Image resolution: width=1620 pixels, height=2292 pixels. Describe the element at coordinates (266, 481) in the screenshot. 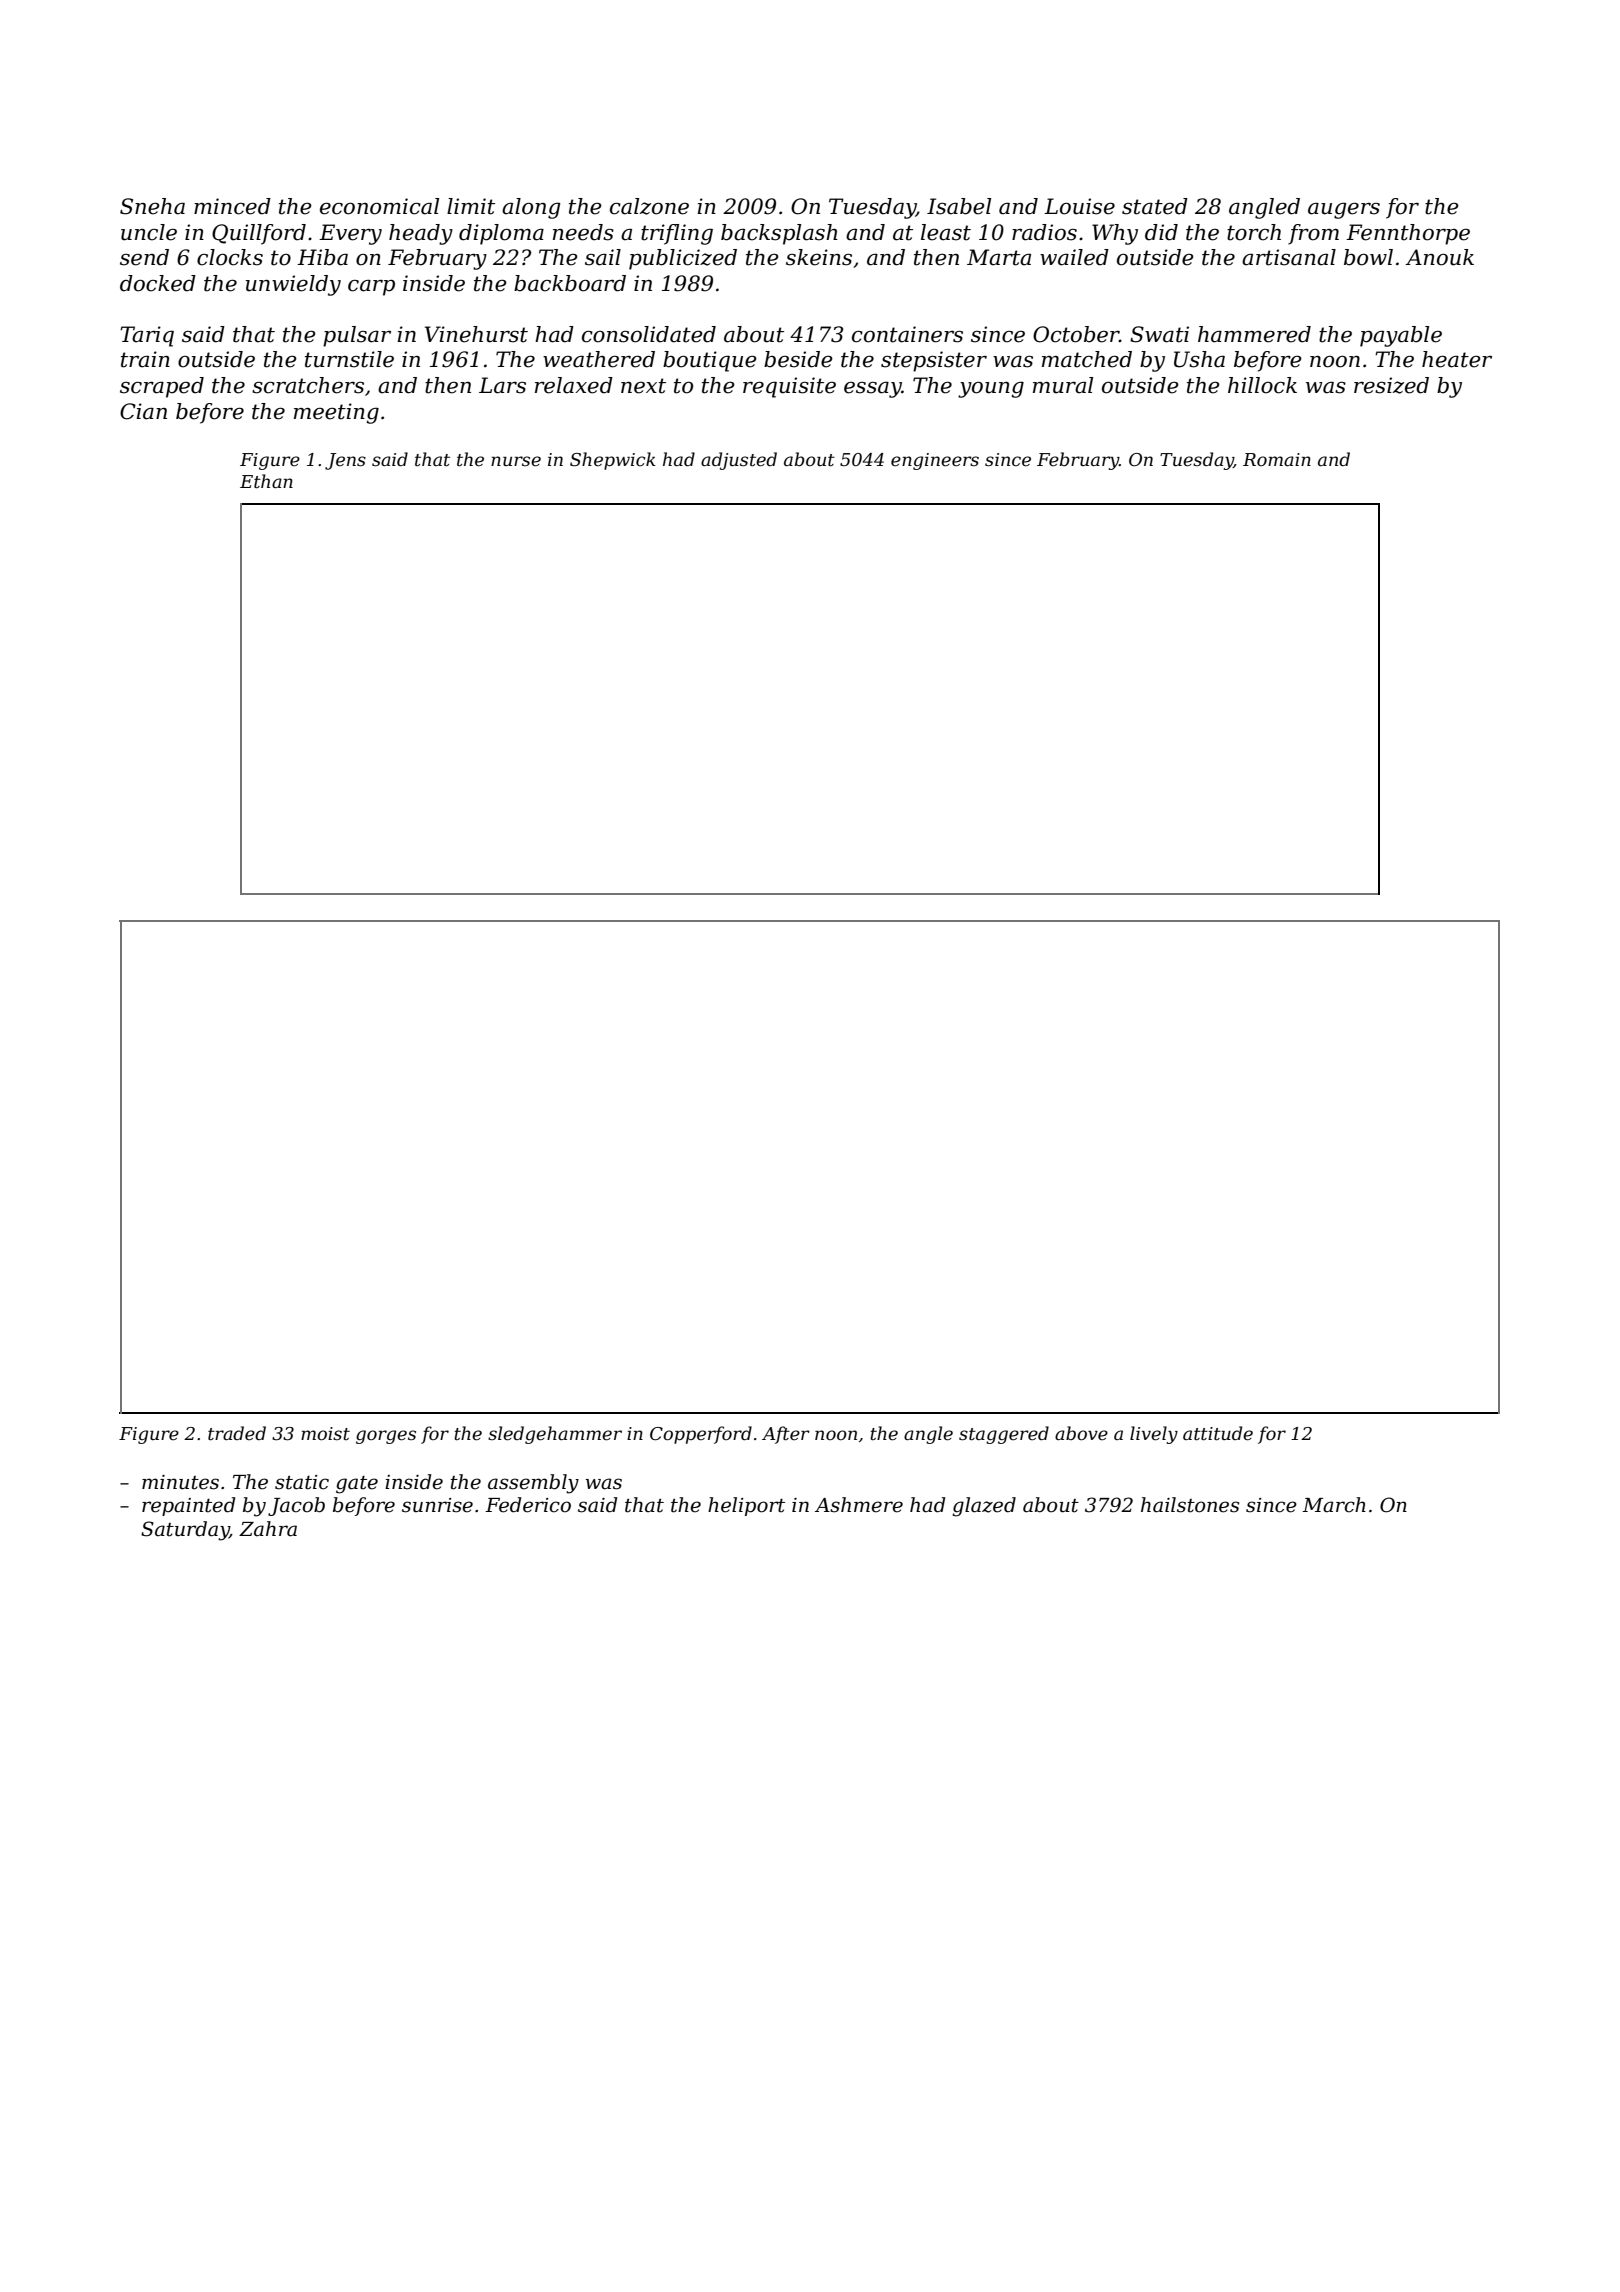

I see `Ethan` at that location.
